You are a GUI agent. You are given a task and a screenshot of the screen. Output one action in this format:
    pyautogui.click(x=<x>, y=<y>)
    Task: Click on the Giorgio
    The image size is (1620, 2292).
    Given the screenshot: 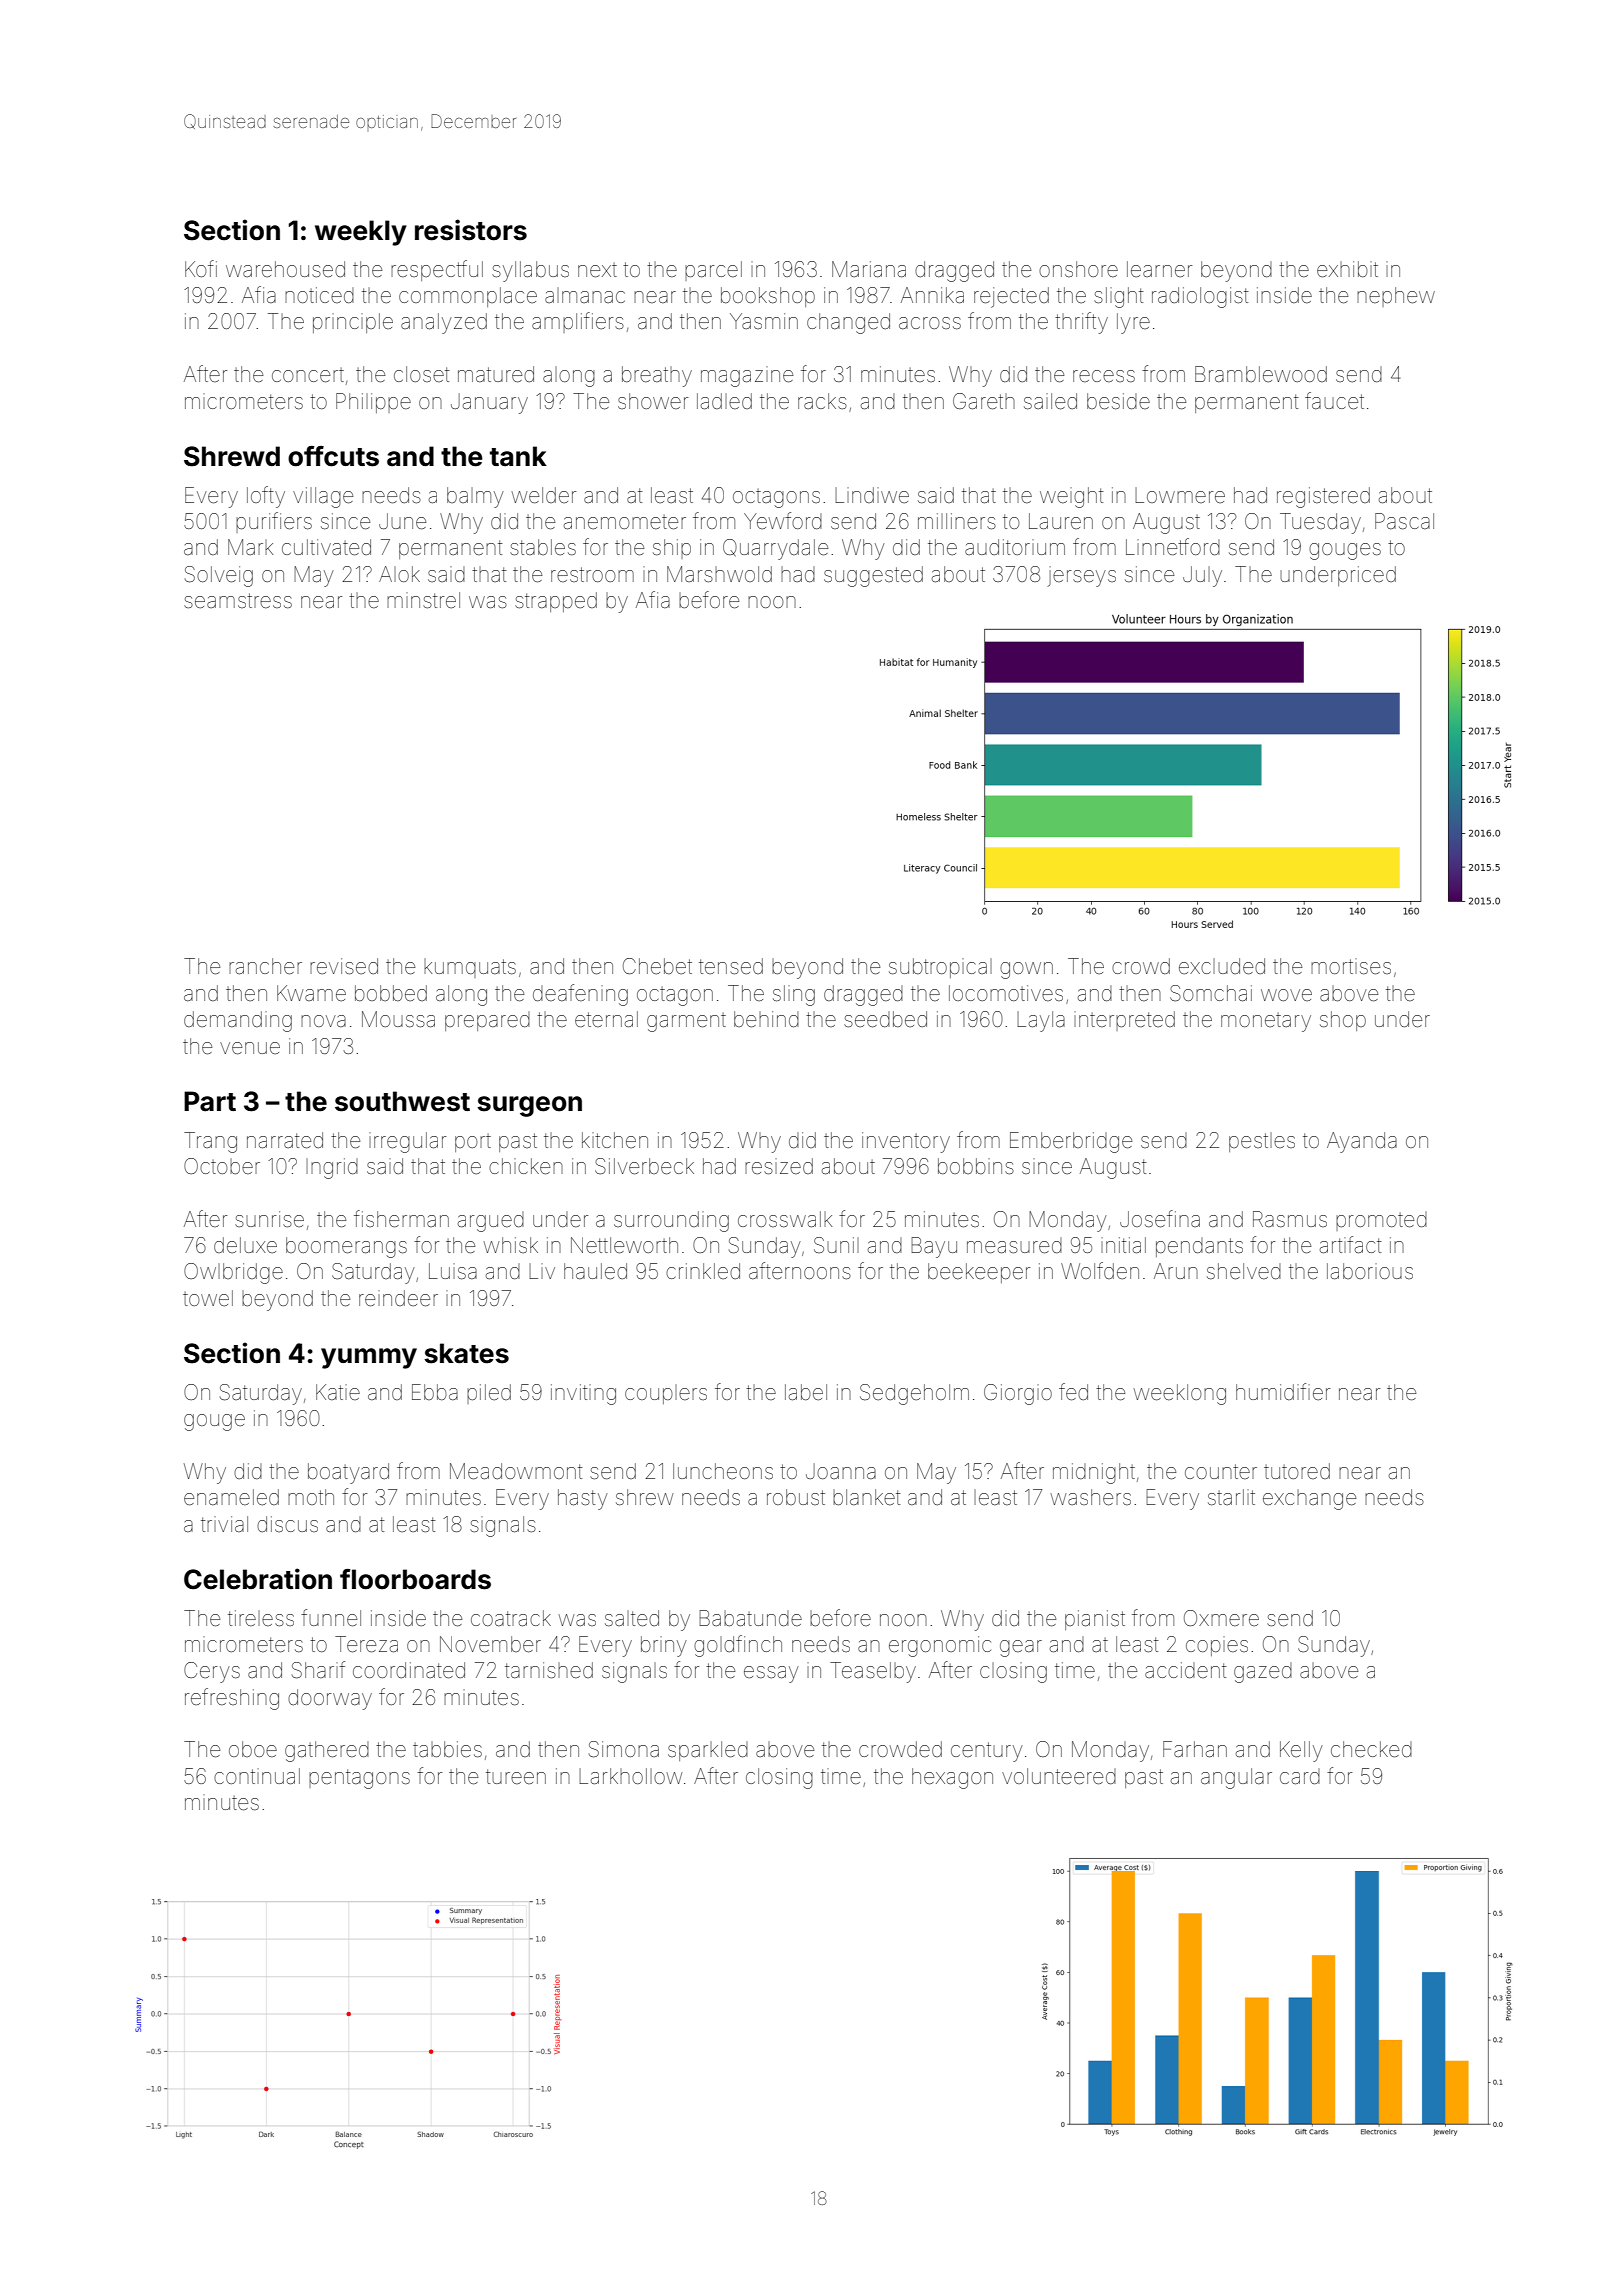 What is the action you would take?
    pyautogui.click(x=1018, y=1394)
